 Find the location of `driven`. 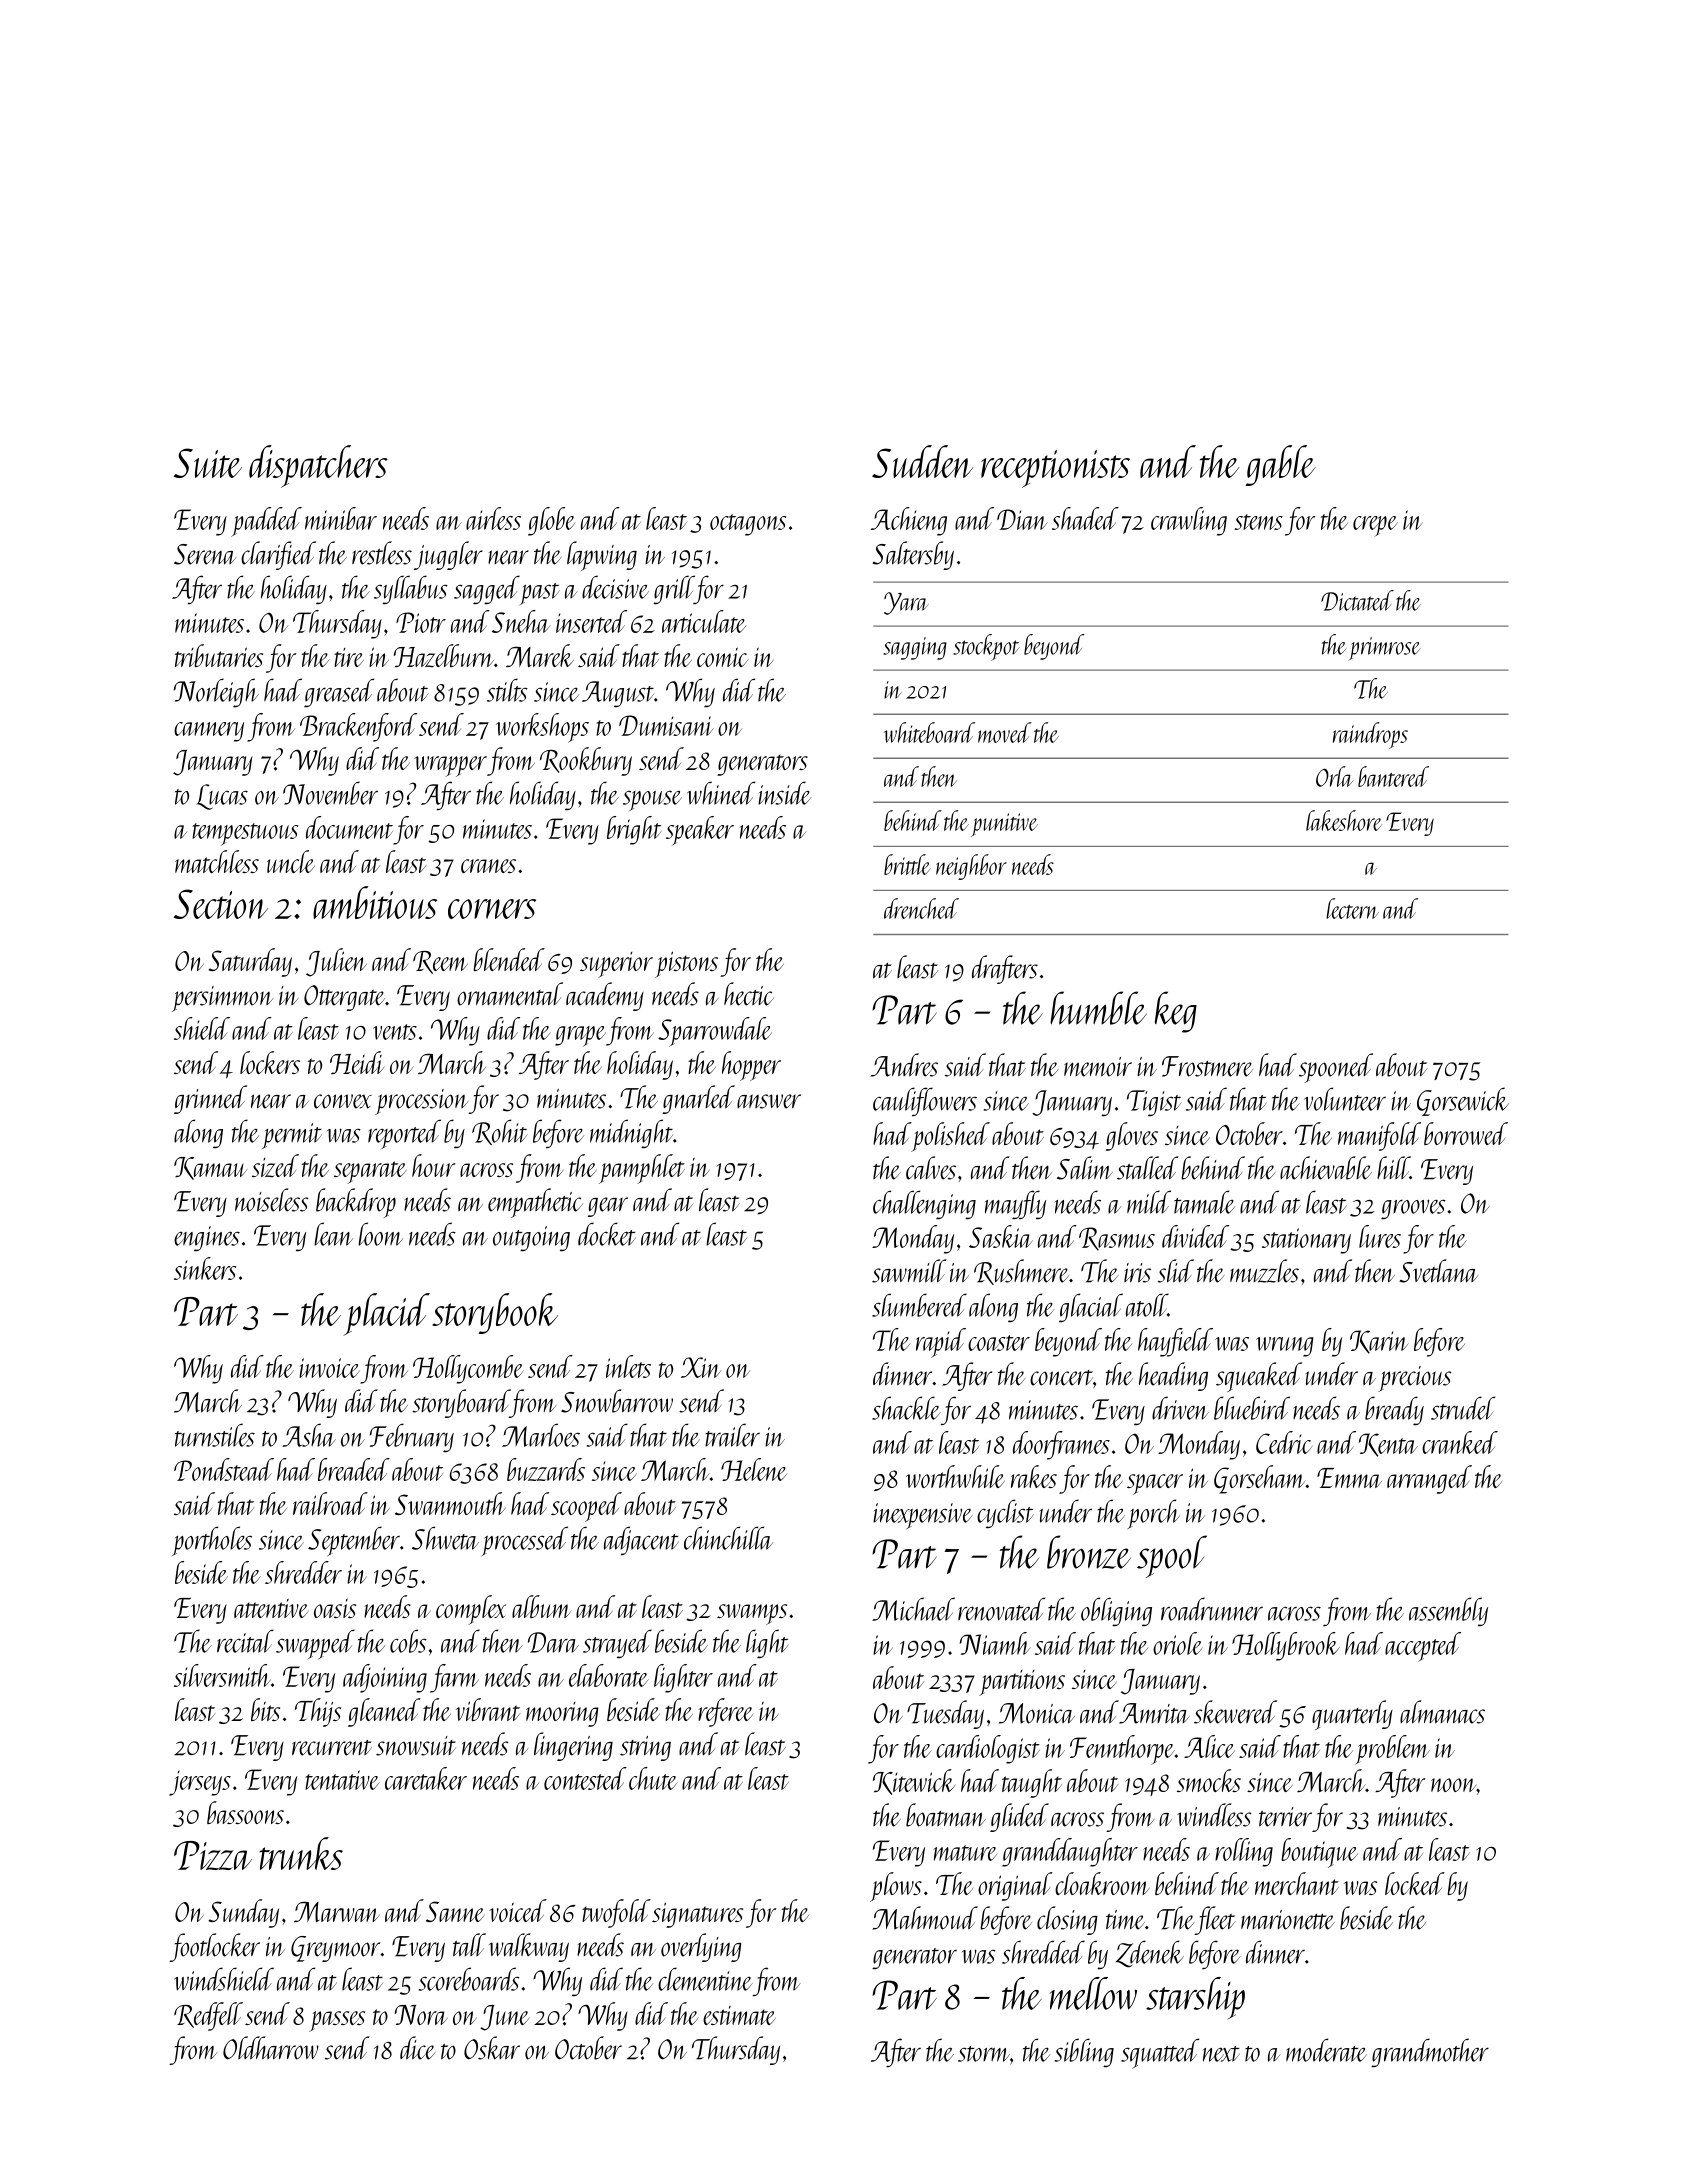

driven is located at coordinates (1180, 1408).
